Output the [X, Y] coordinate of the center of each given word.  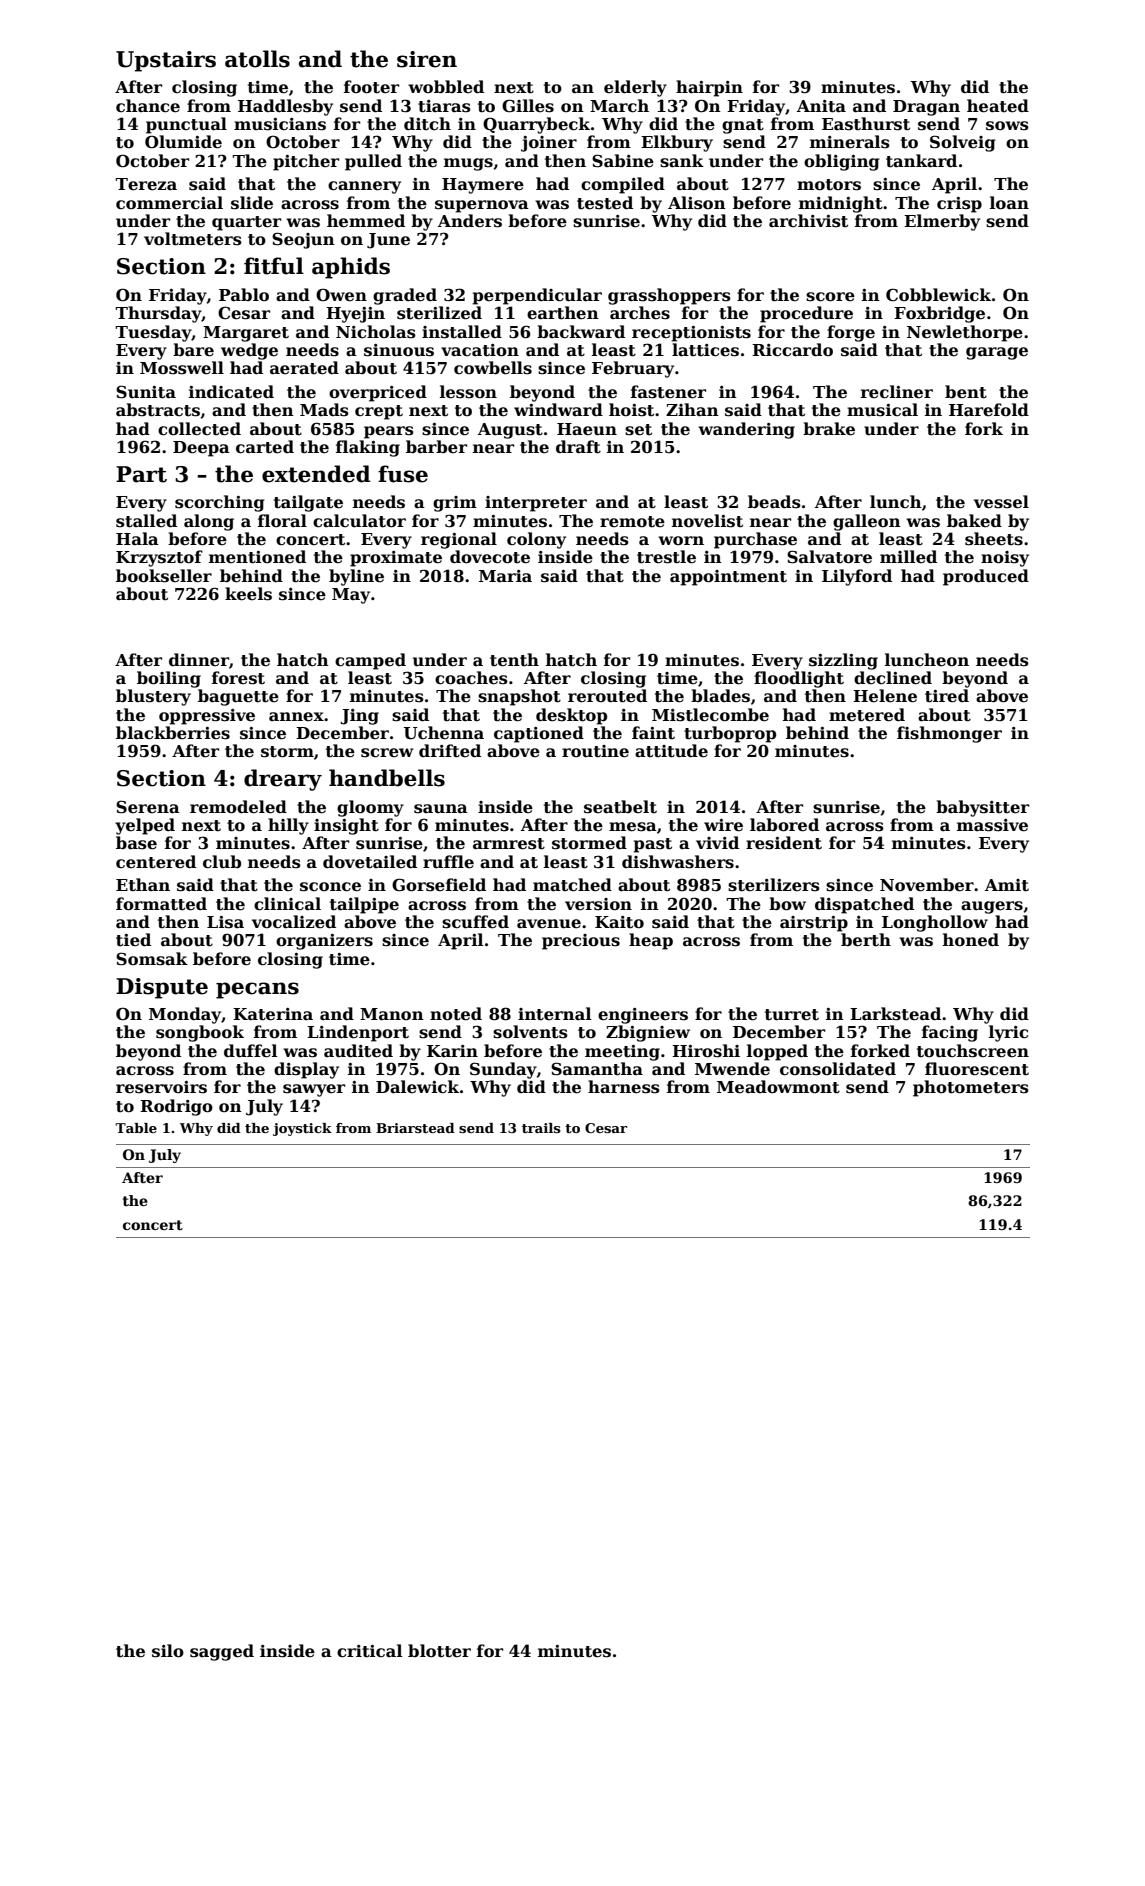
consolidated [838, 1069]
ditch [427, 124]
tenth [514, 660]
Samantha [597, 1069]
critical [369, 1651]
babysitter [982, 808]
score [830, 297]
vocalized [294, 922]
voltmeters [193, 239]
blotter [439, 1651]
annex [296, 717]
